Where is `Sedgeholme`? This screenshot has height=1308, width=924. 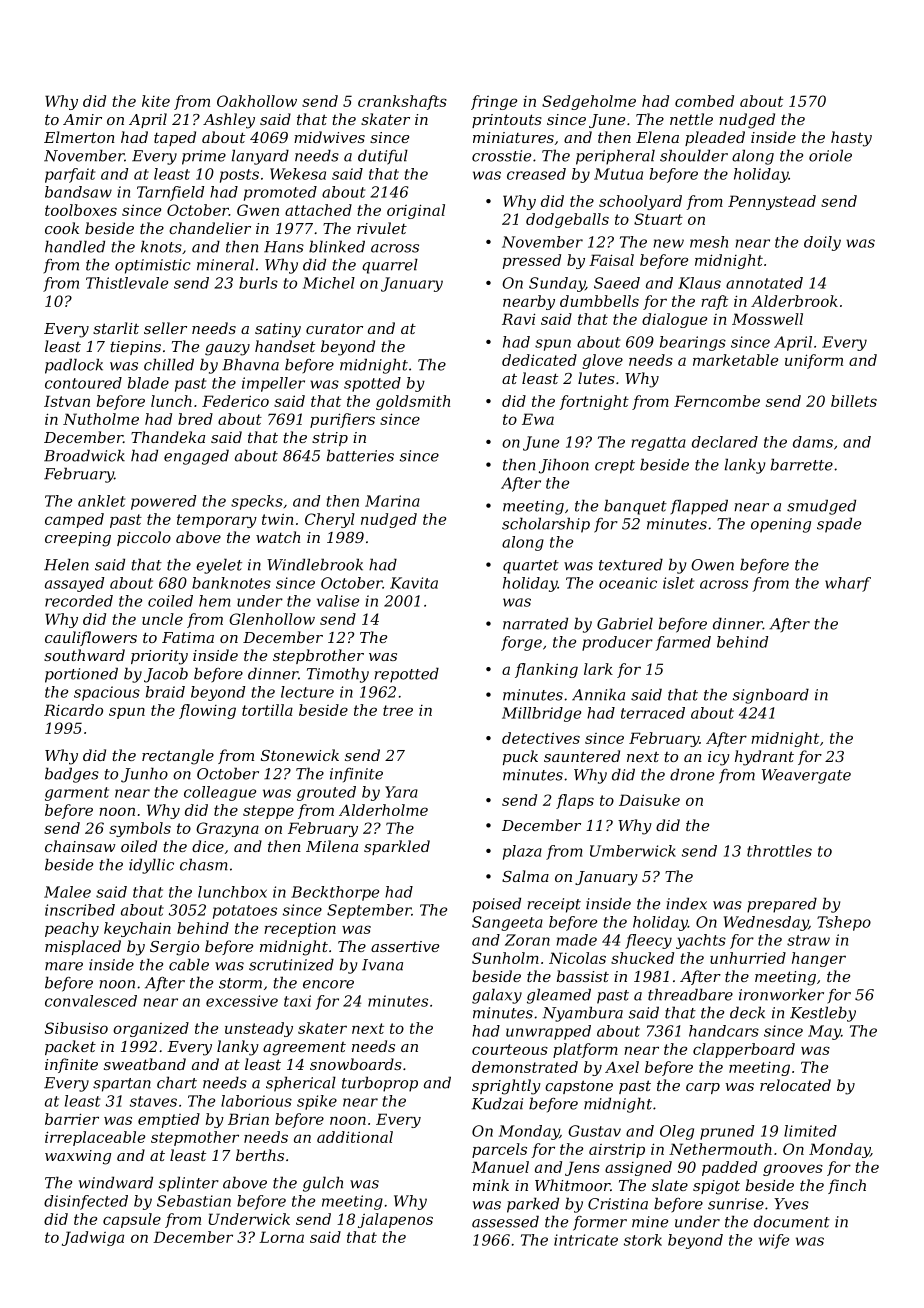
Sedgeholme is located at coordinates (589, 102).
